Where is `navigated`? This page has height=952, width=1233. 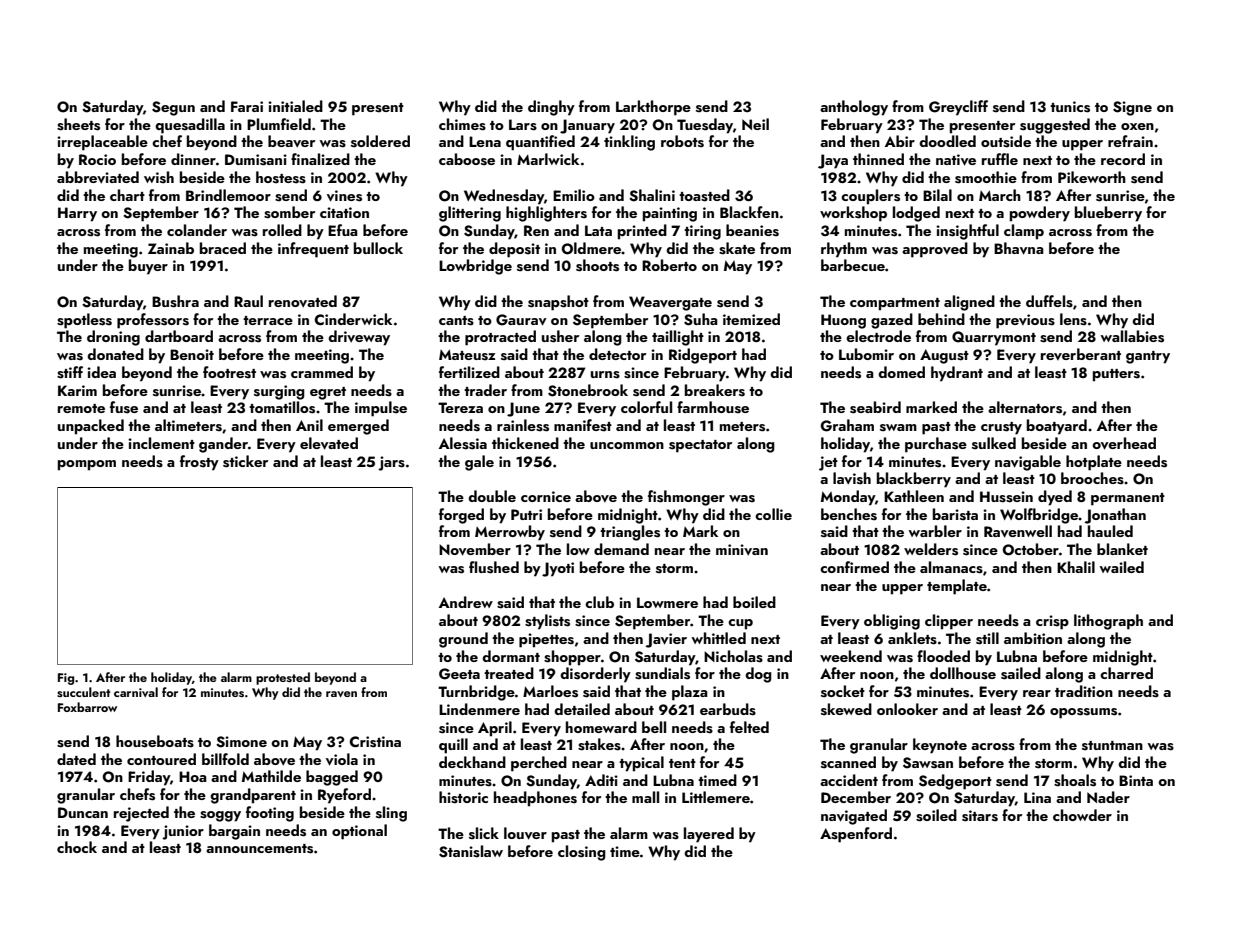
navigated is located at coordinates (854, 817).
